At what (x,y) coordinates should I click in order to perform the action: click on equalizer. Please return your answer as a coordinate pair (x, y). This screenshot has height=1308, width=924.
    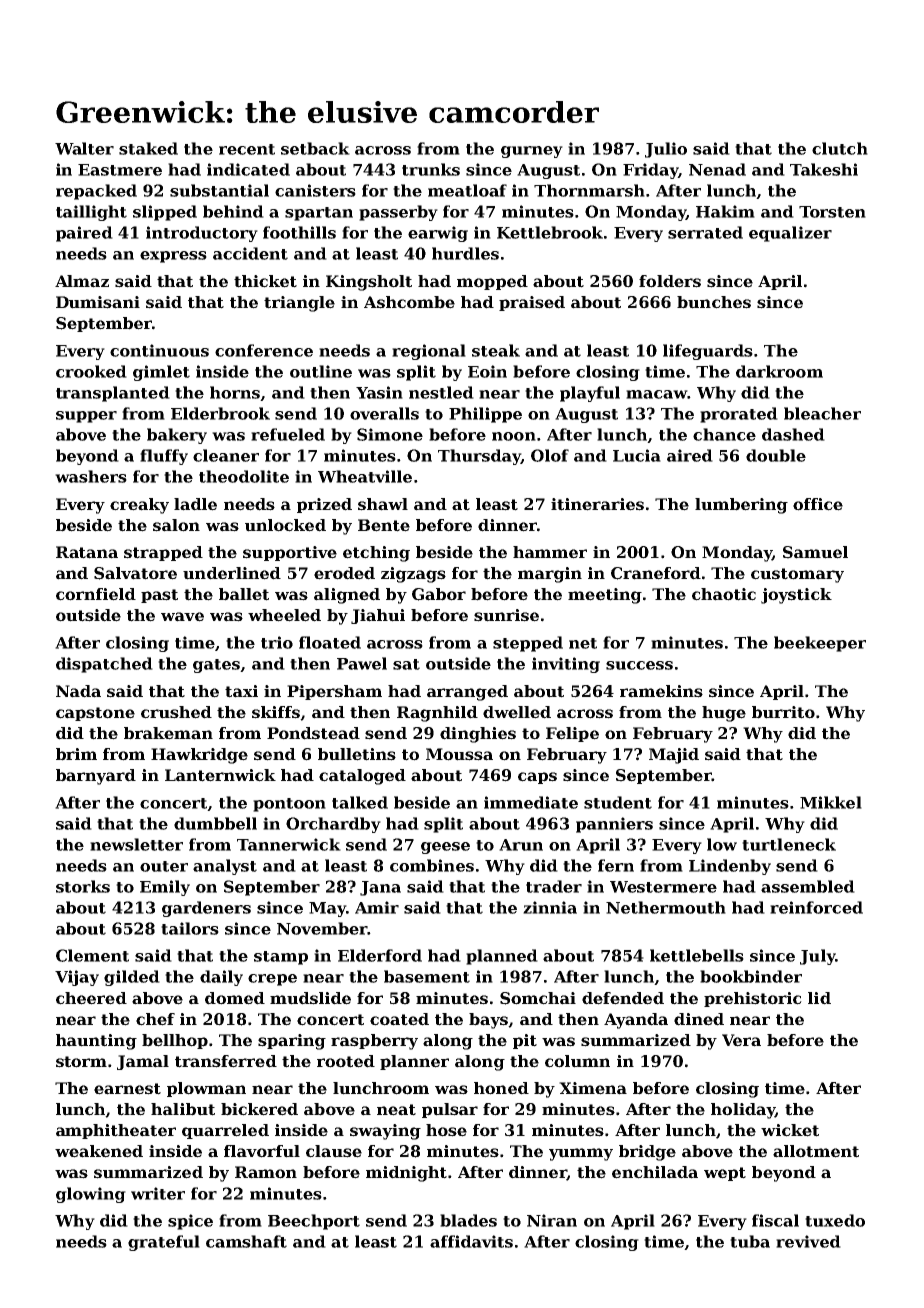
    Looking at the image, I should click on (790, 234).
